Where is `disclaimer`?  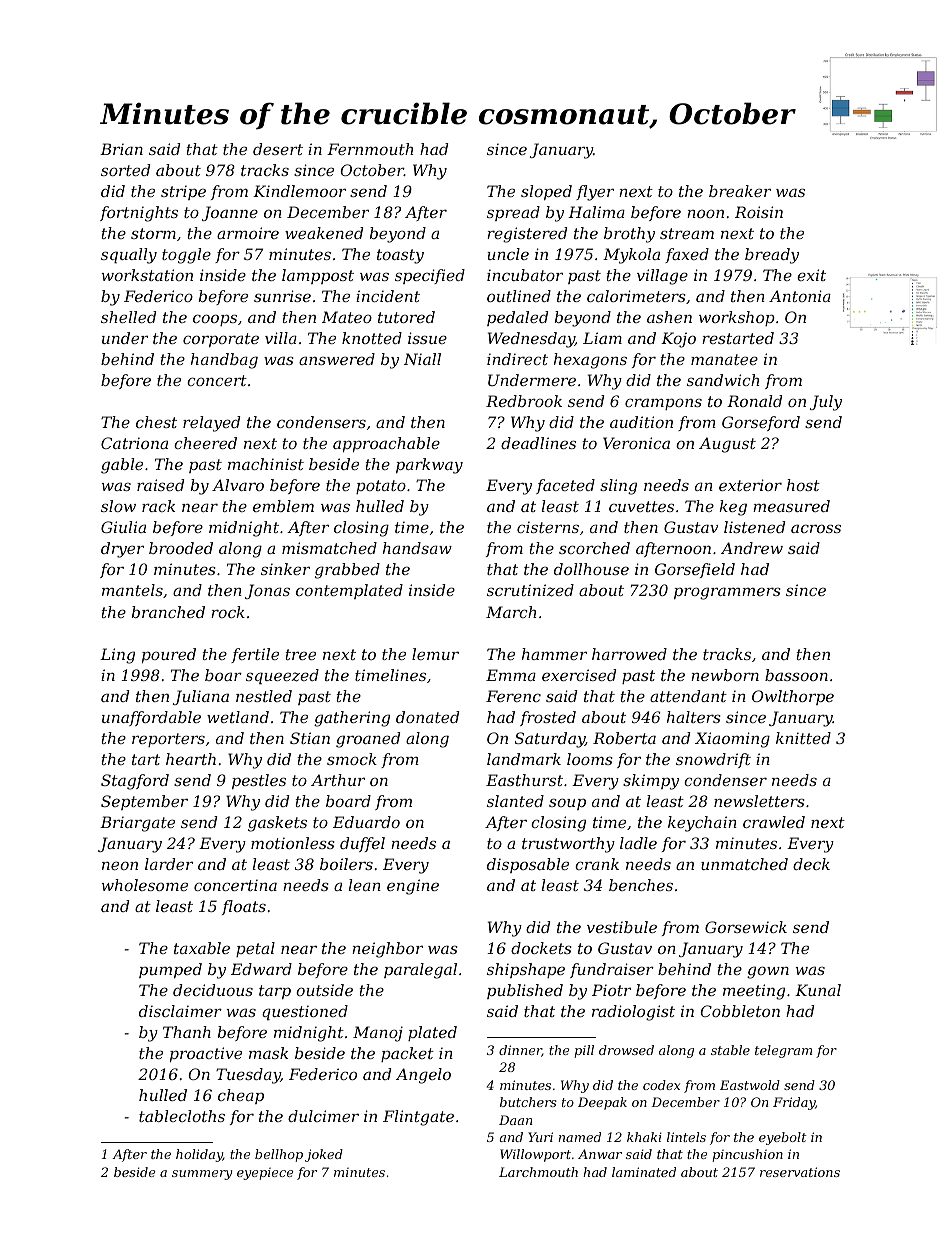
disclaimer is located at coordinates (180, 1011).
